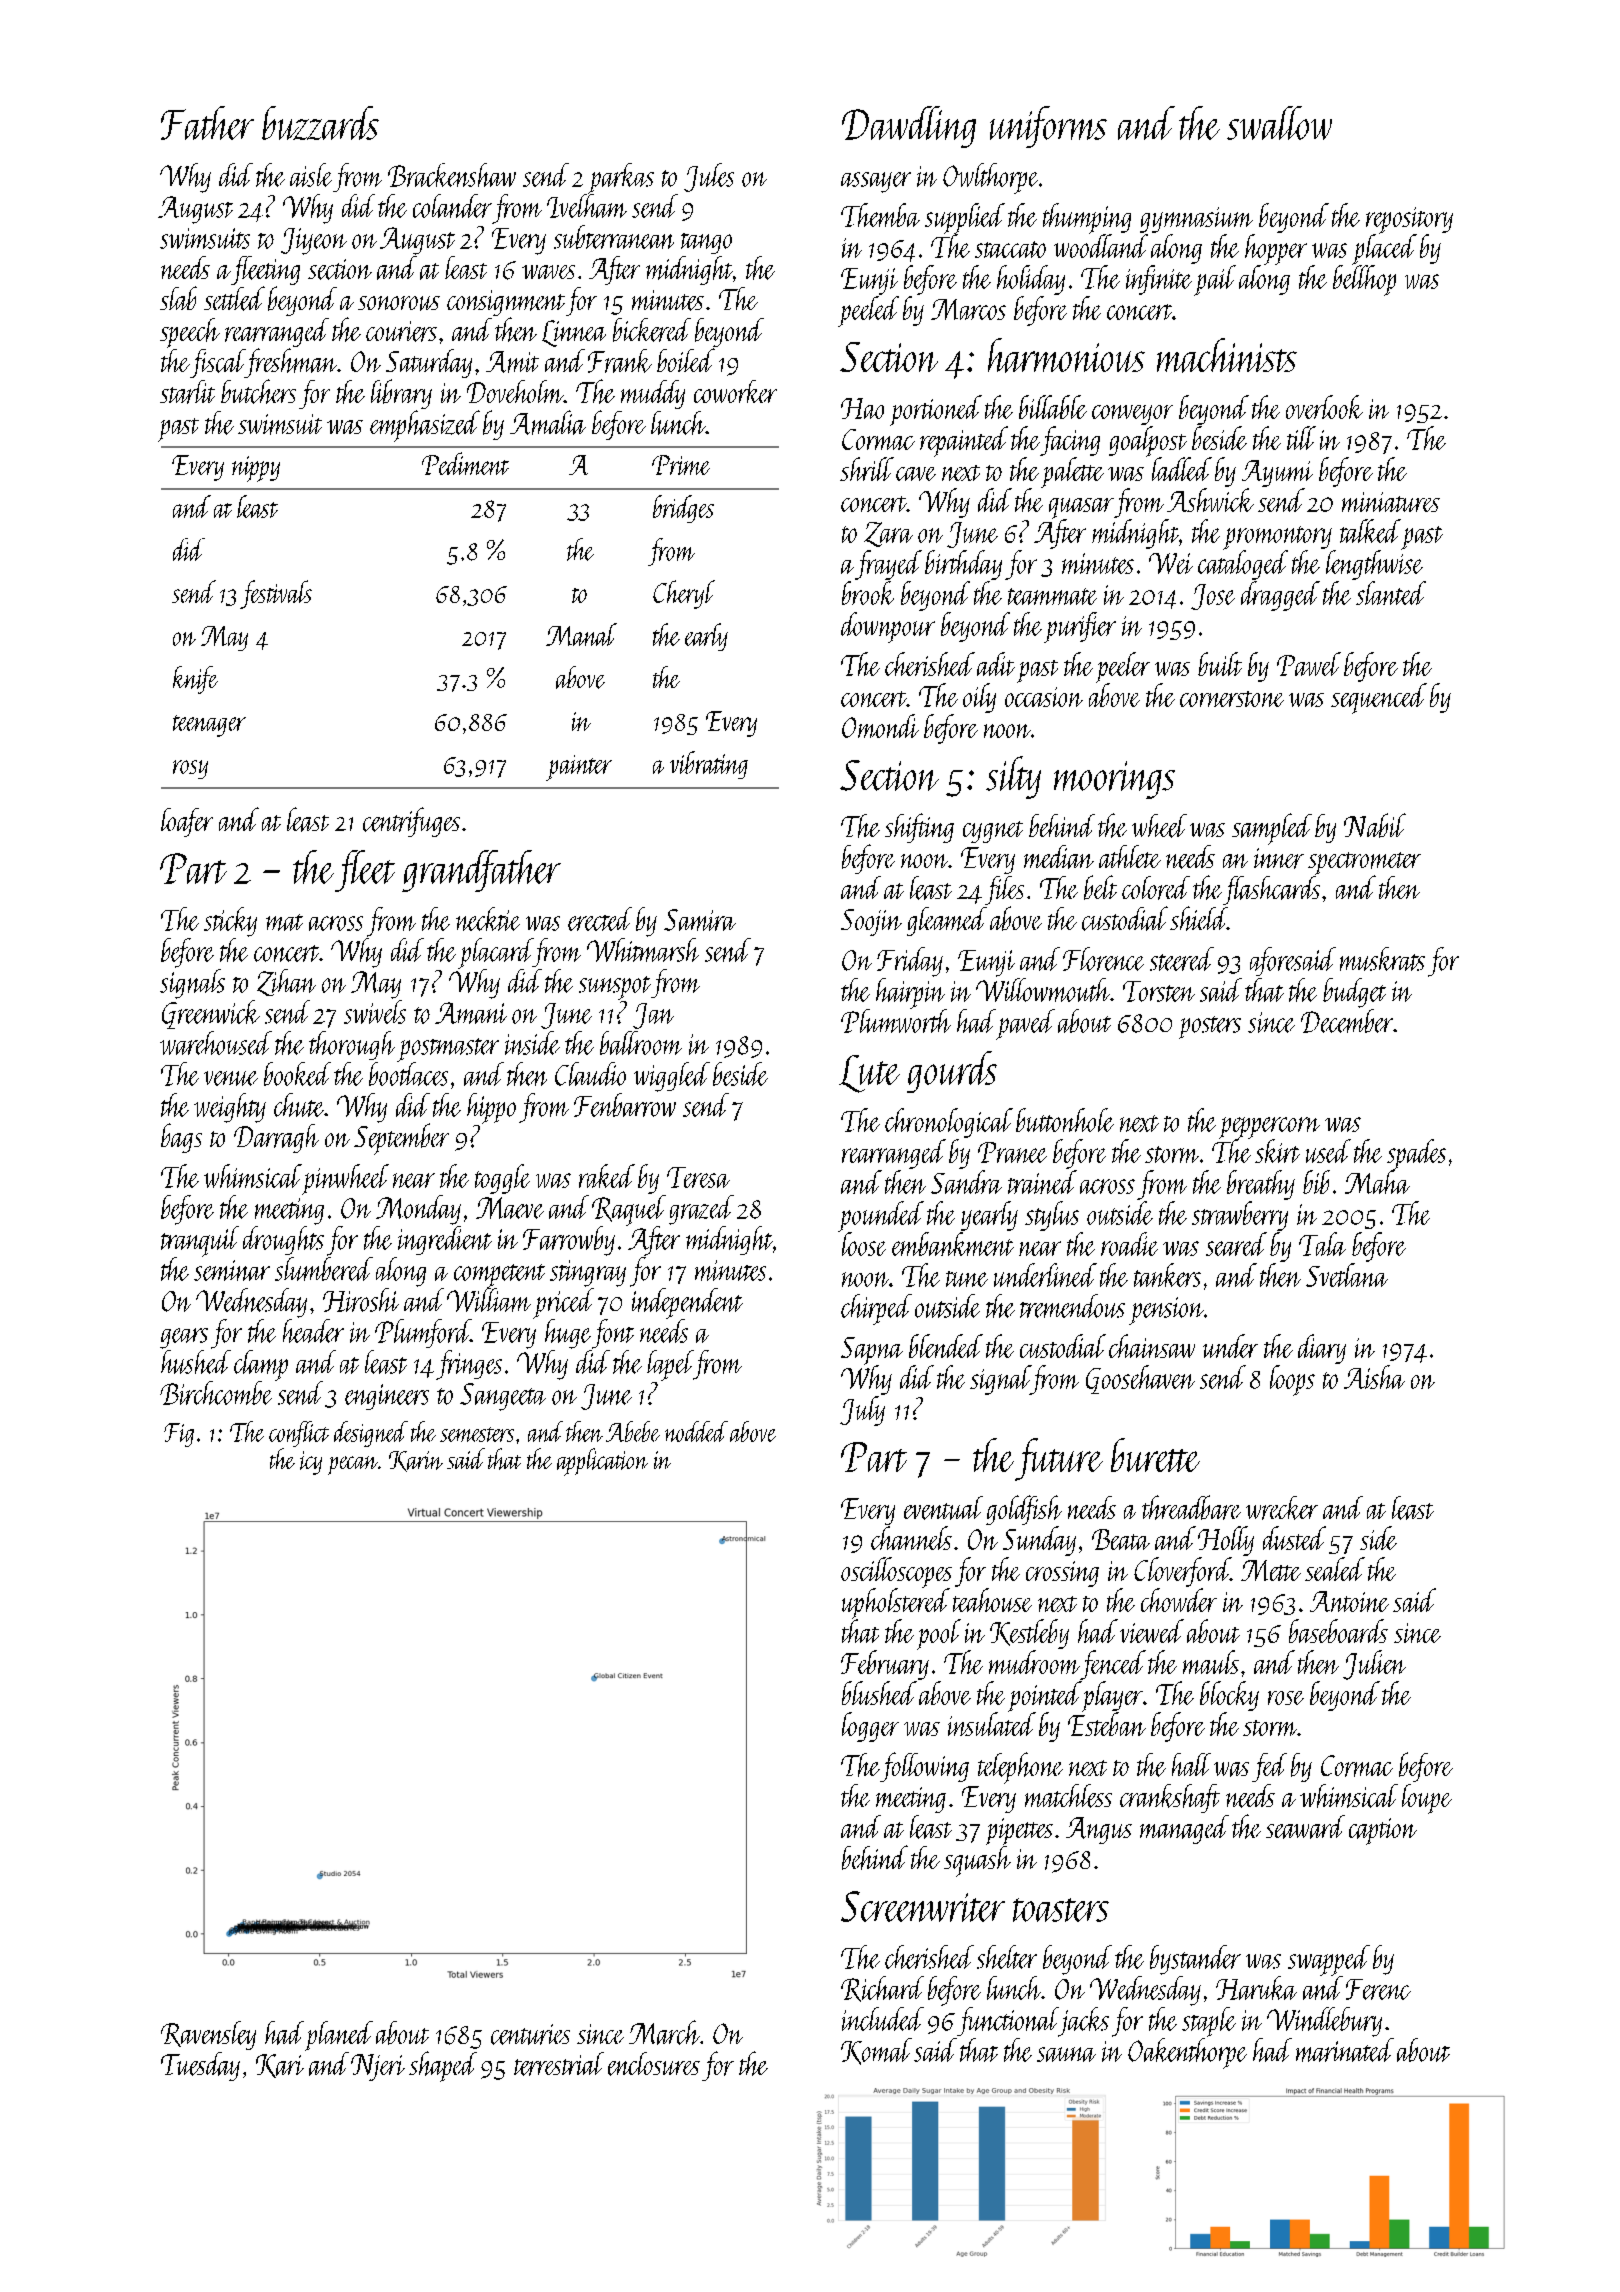 The height and width of the image is (2292, 1620). I want to click on repository, so click(1409, 220).
